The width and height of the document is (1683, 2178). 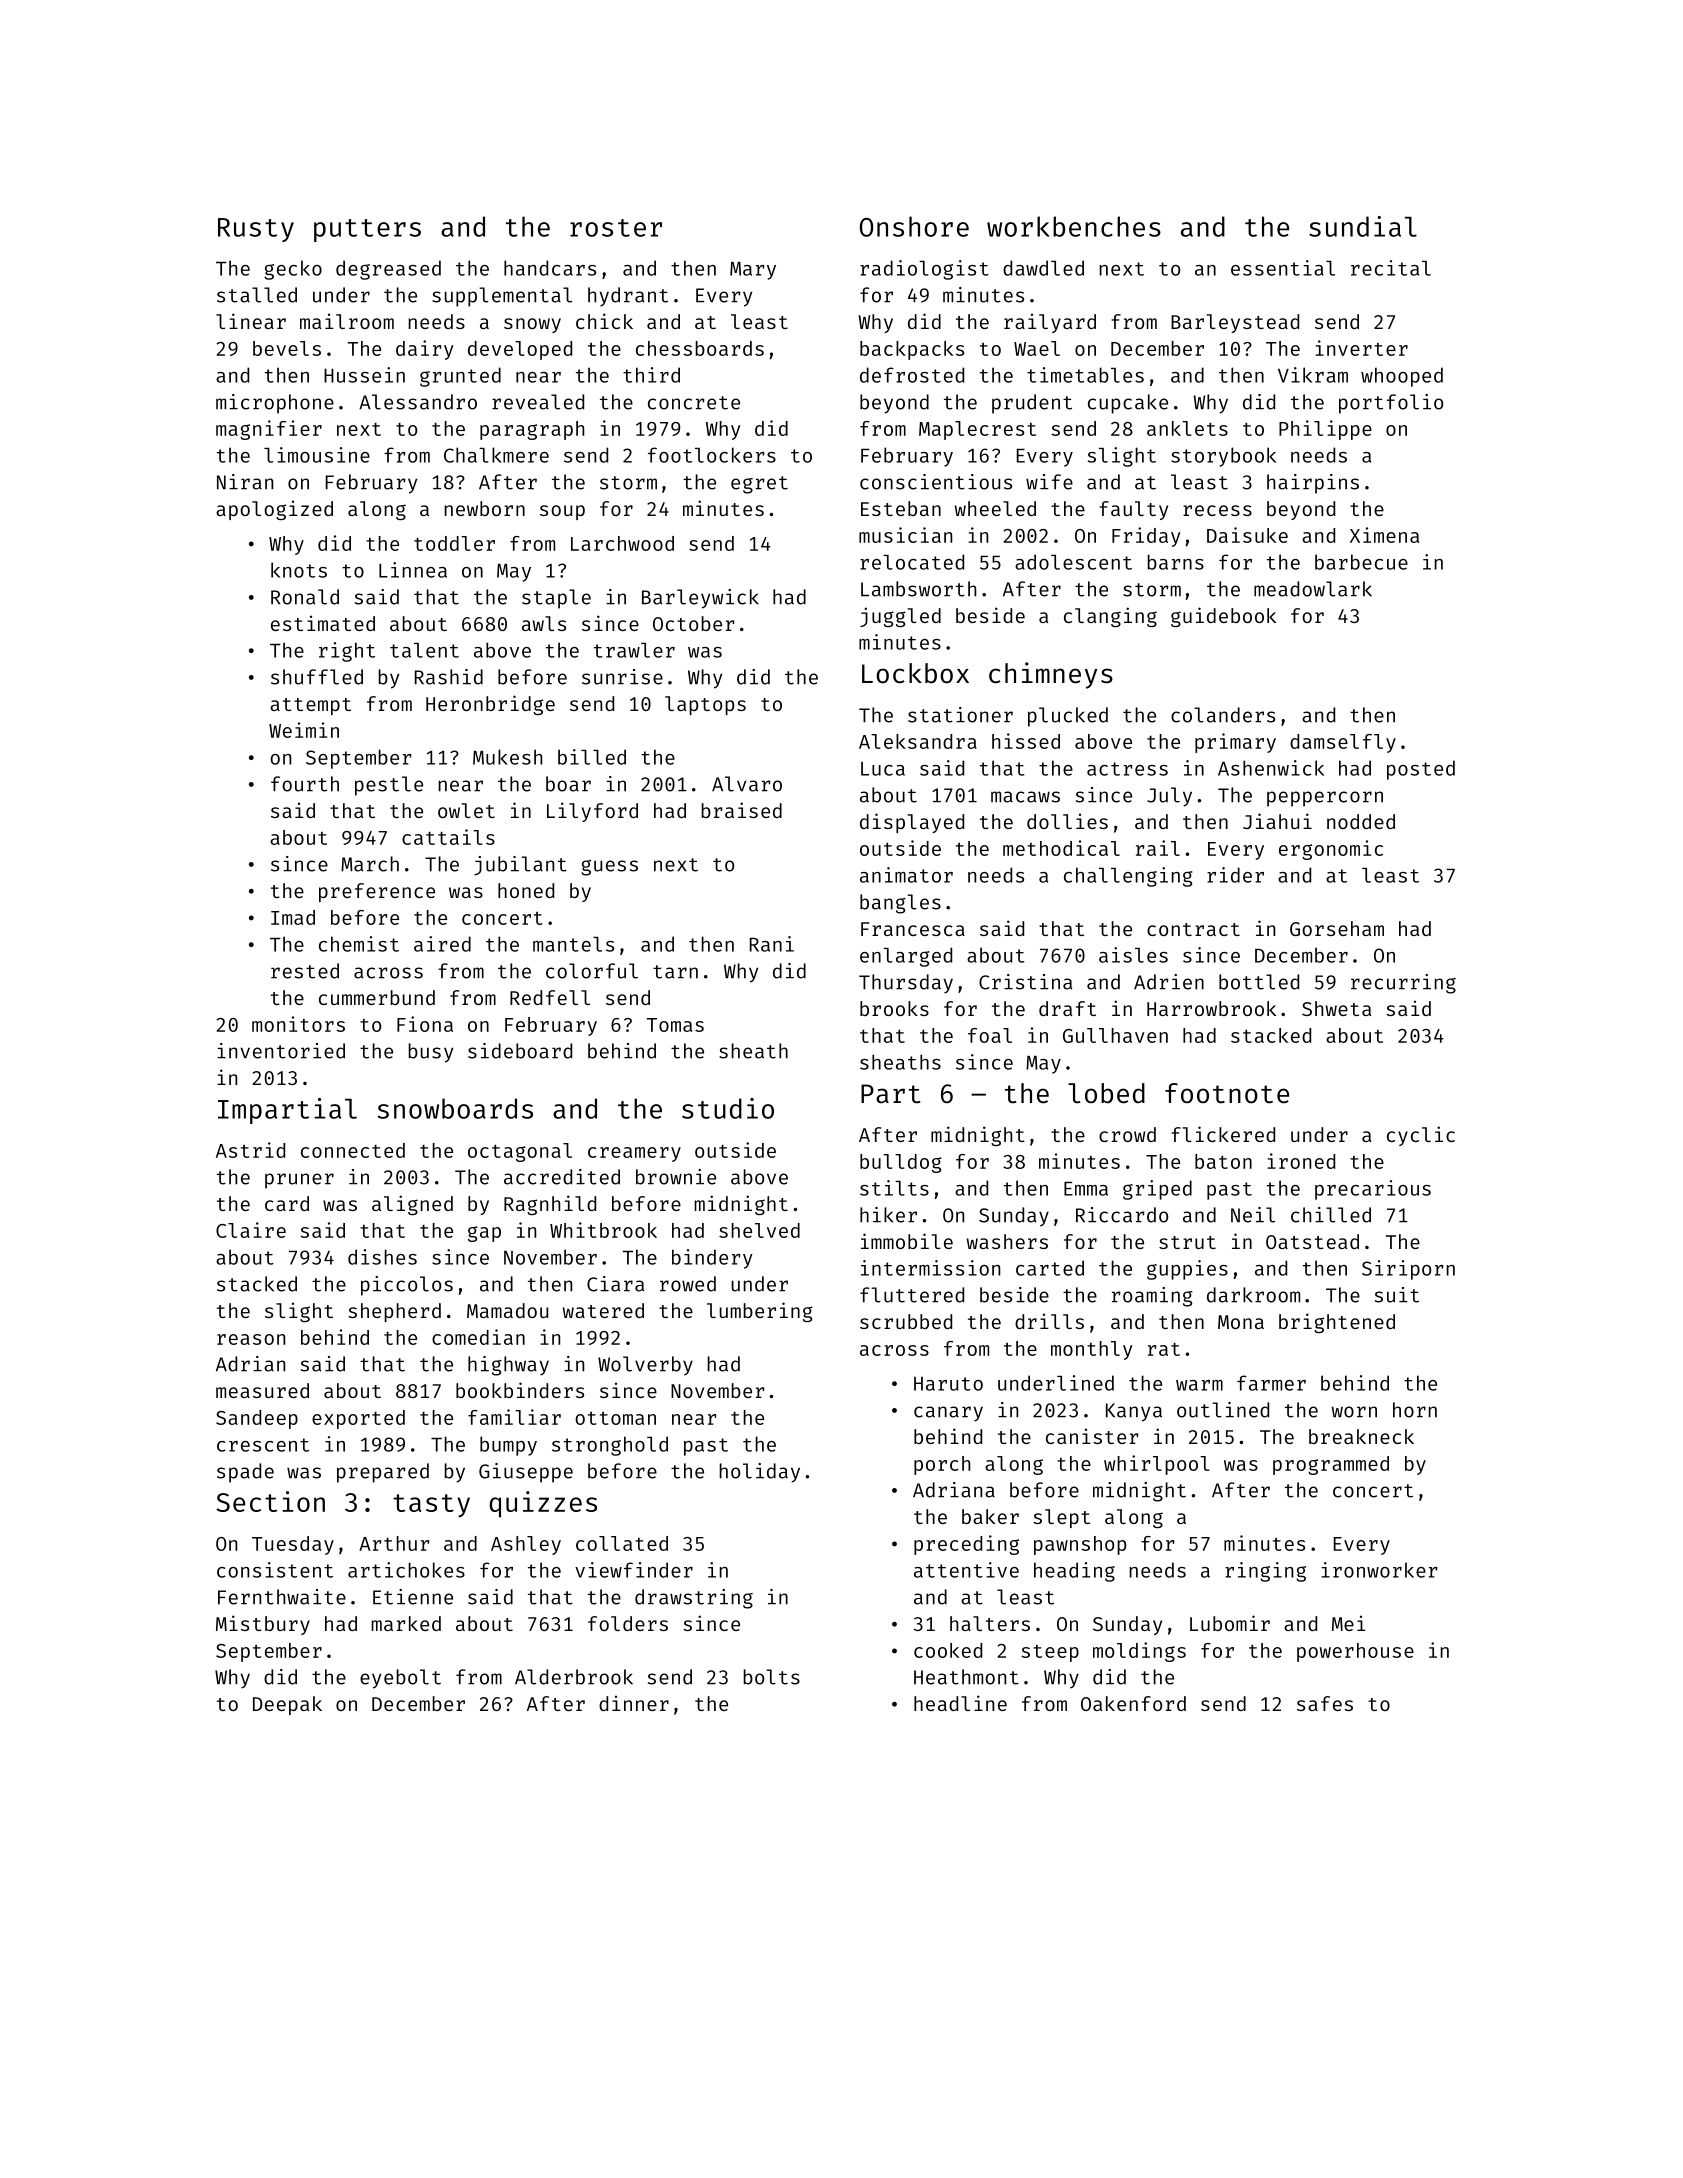 What do you see at coordinates (628, 1623) in the document?
I see `folders` at bounding box center [628, 1623].
